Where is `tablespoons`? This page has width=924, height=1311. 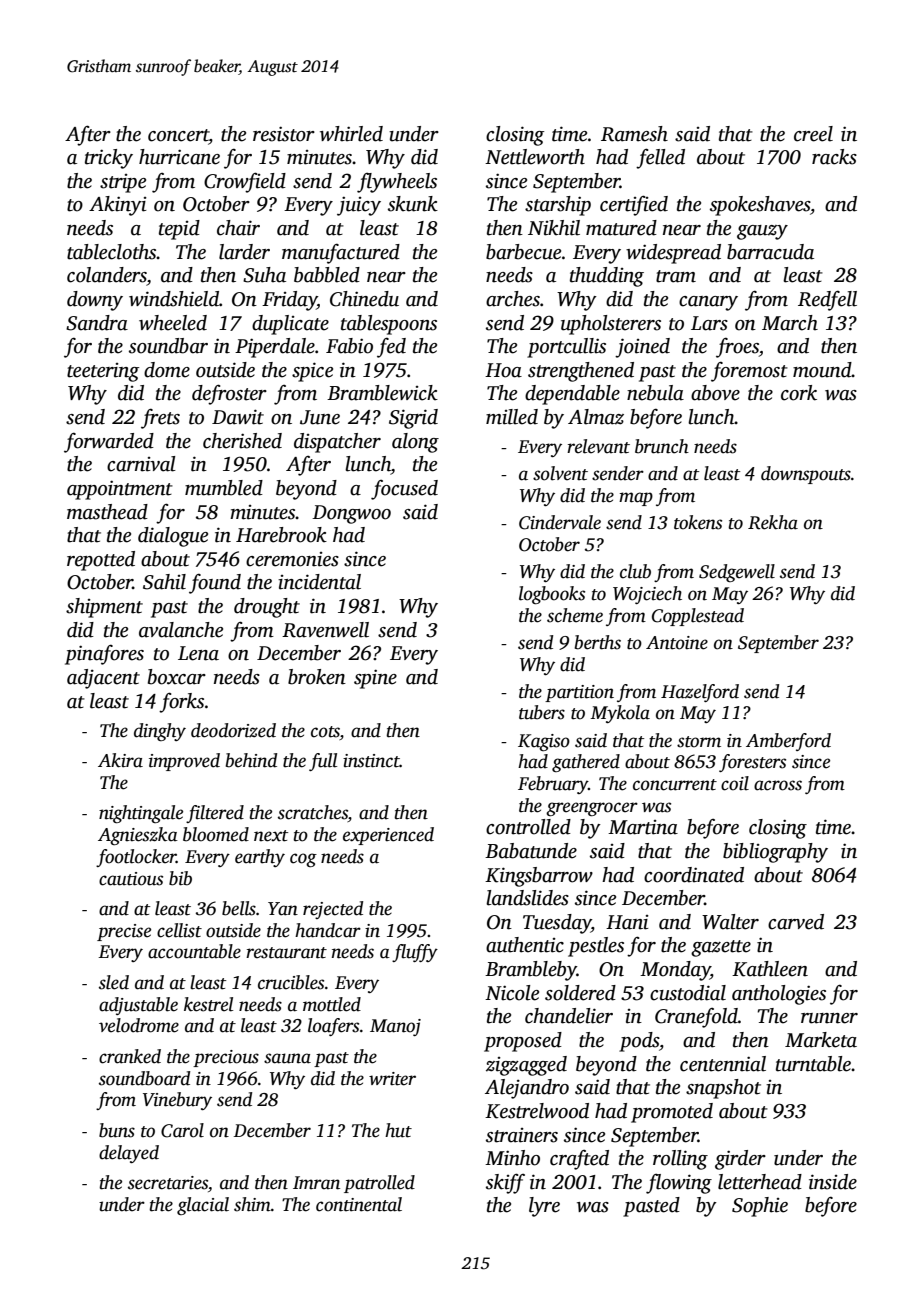
tablespoons is located at coordinates (389, 325).
